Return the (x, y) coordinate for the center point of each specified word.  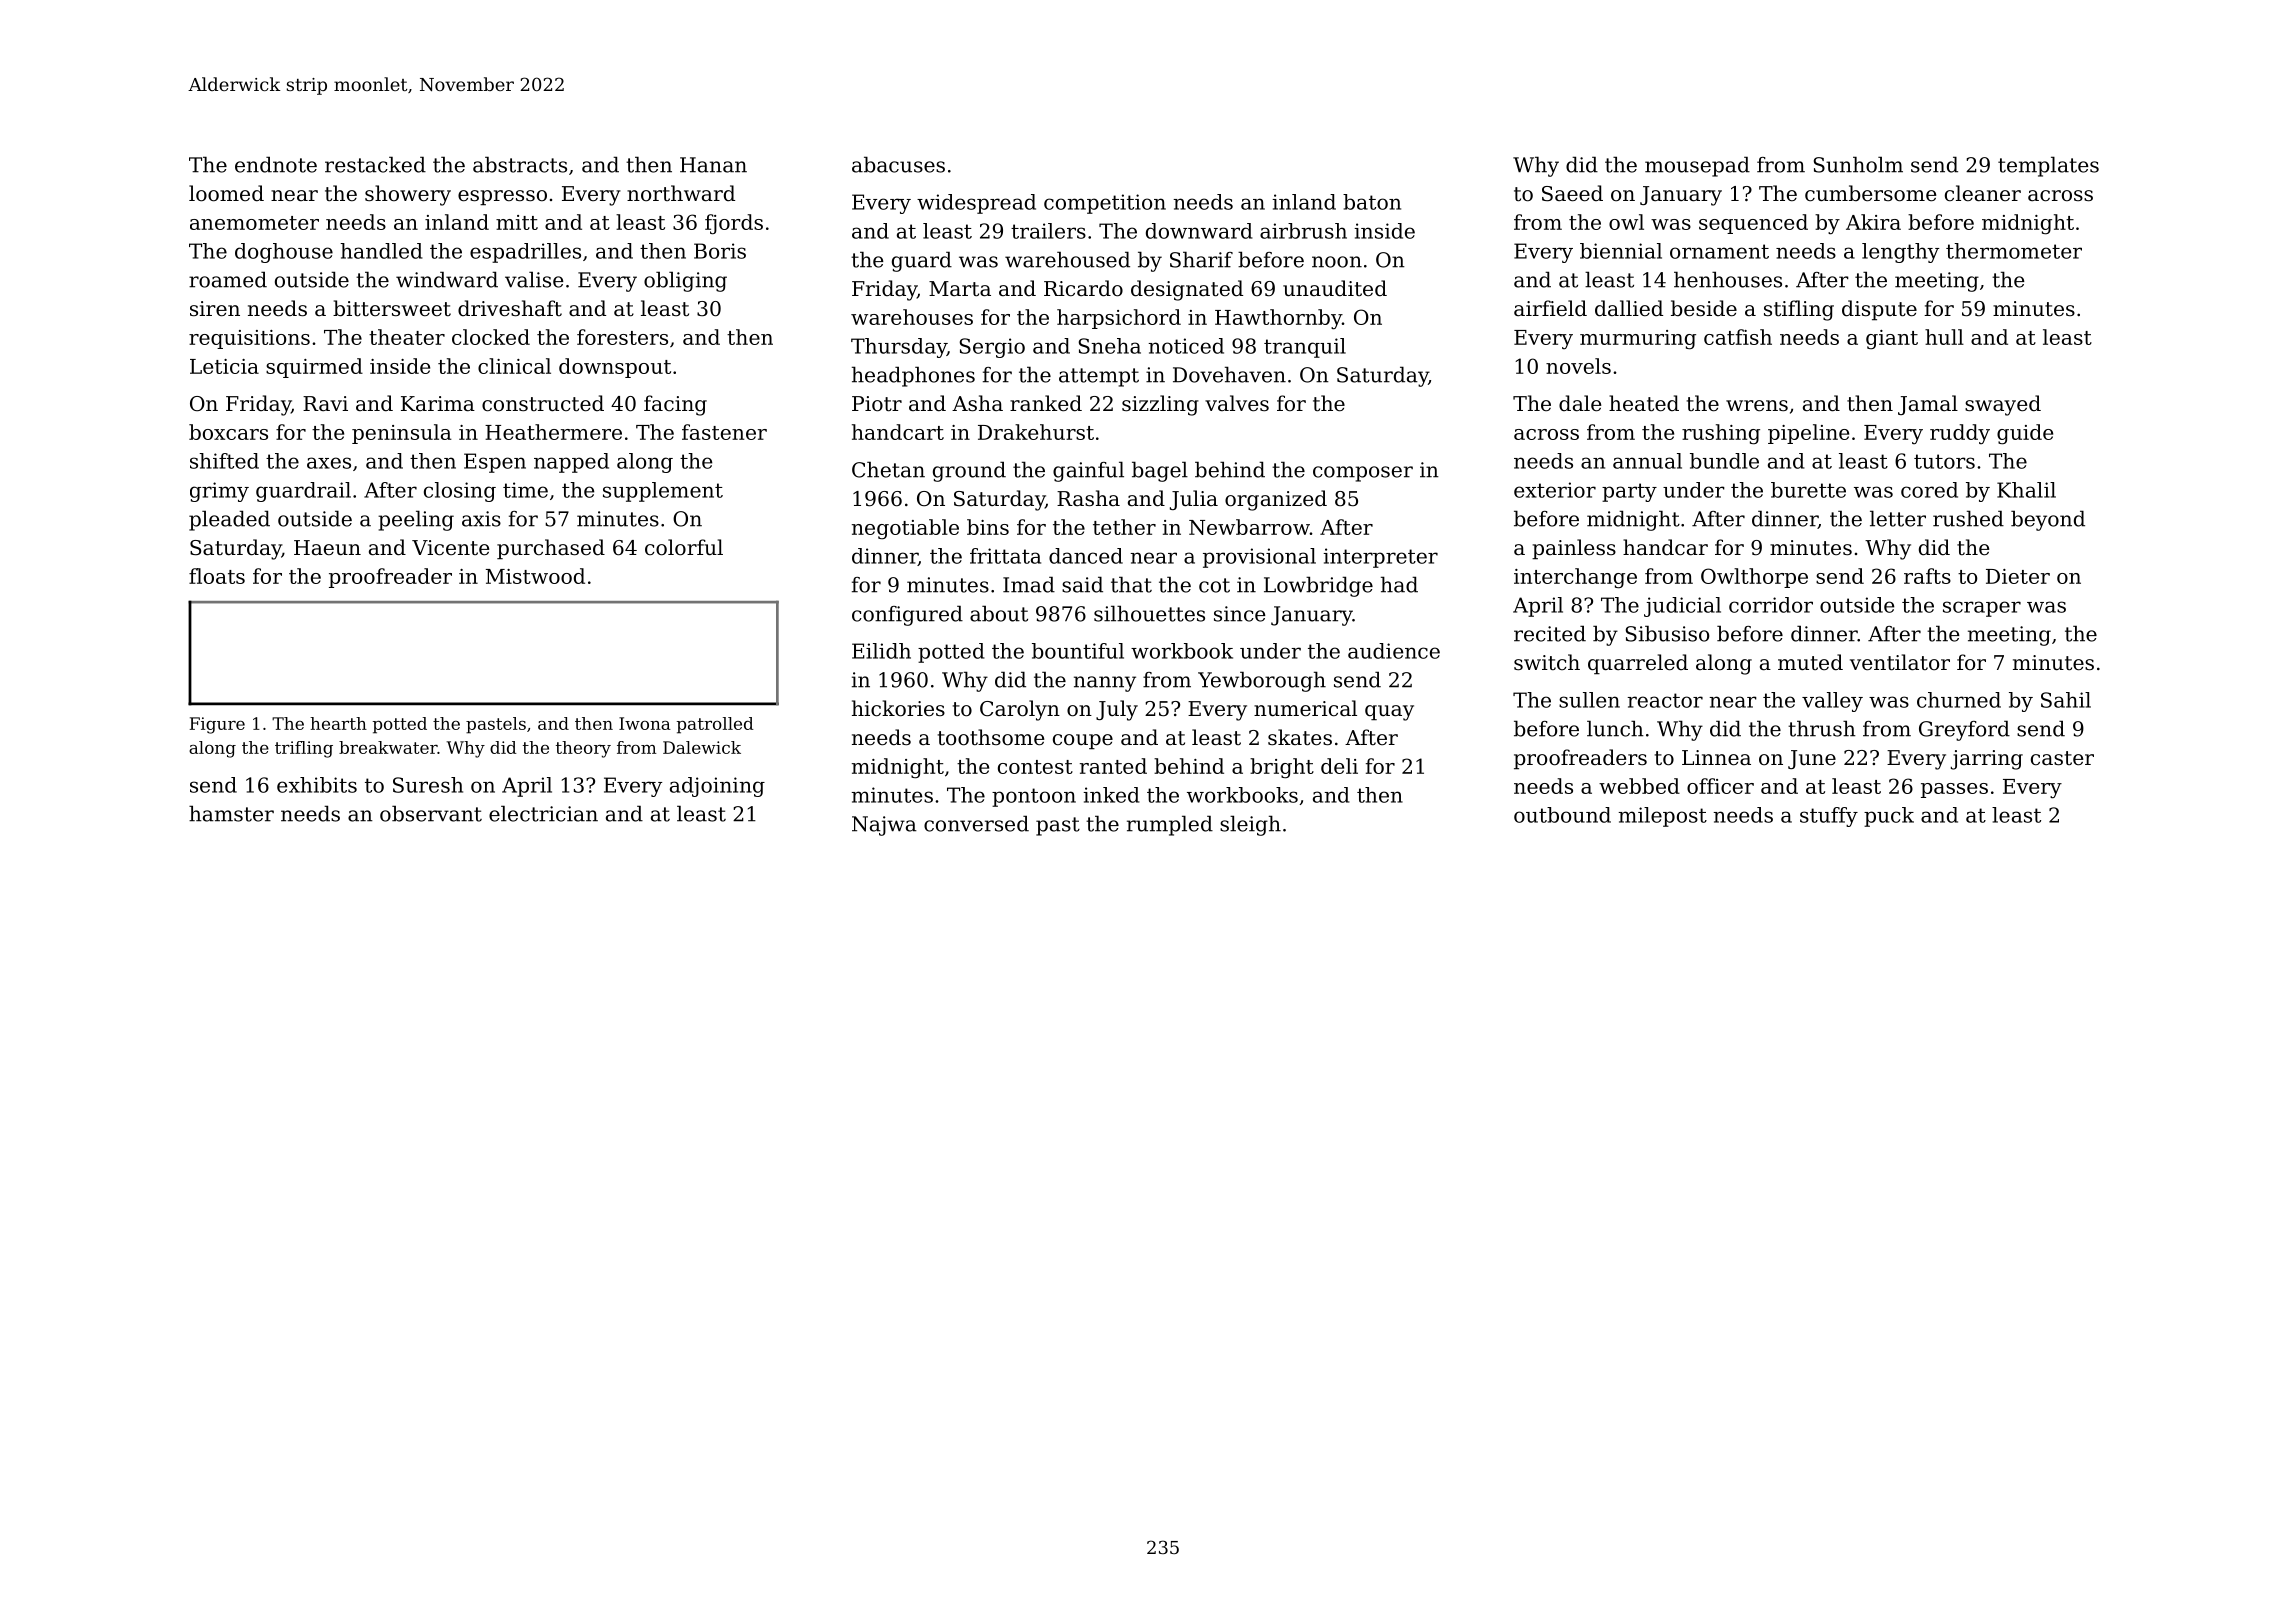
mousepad (1697, 166)
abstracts (520, 164)
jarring (1987, 760)
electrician (543, 813)
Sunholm (1858, 164)
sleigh (1250, 825)
